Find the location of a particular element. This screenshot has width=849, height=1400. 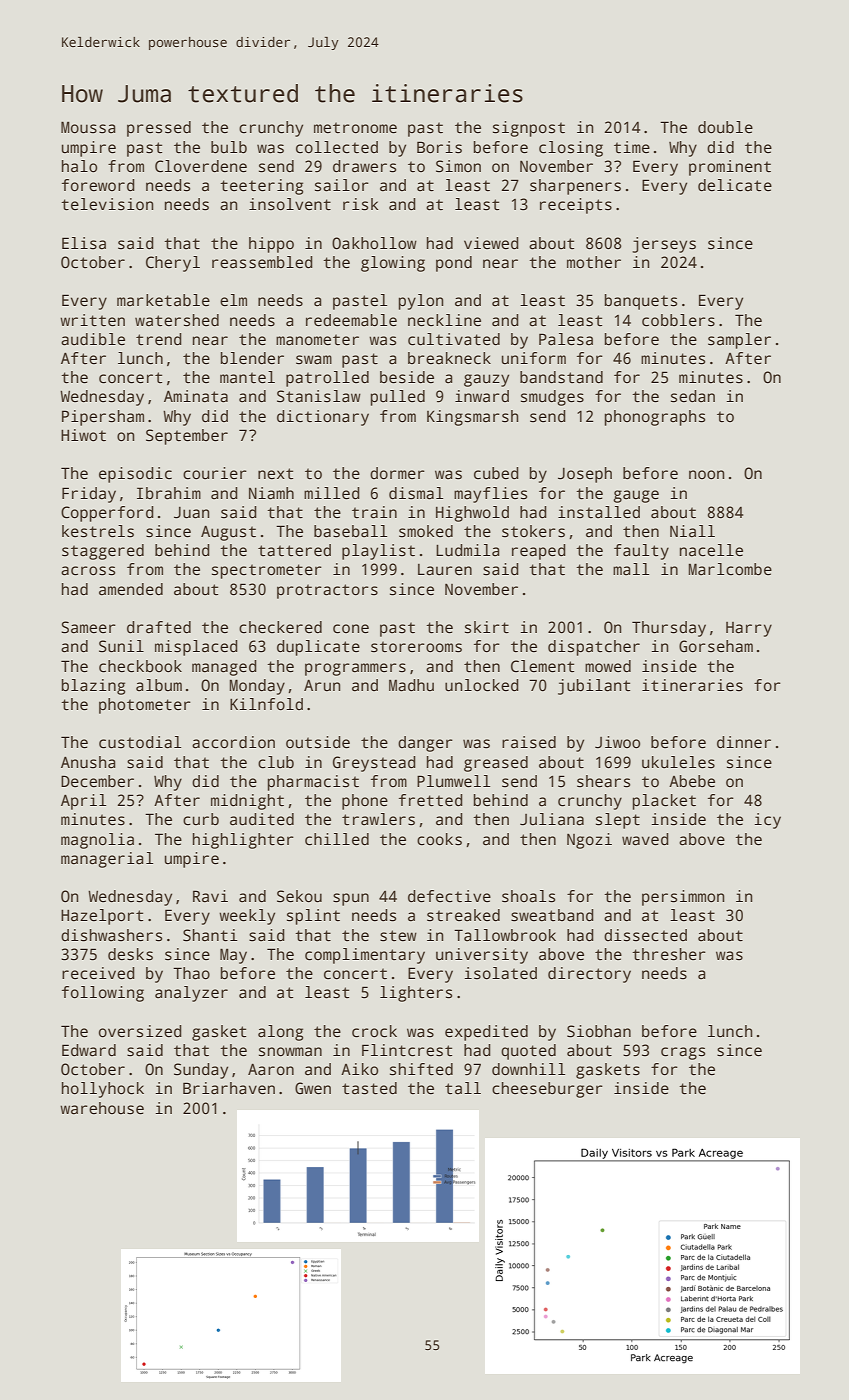

Niamh is located at coordinates (271, 493).
